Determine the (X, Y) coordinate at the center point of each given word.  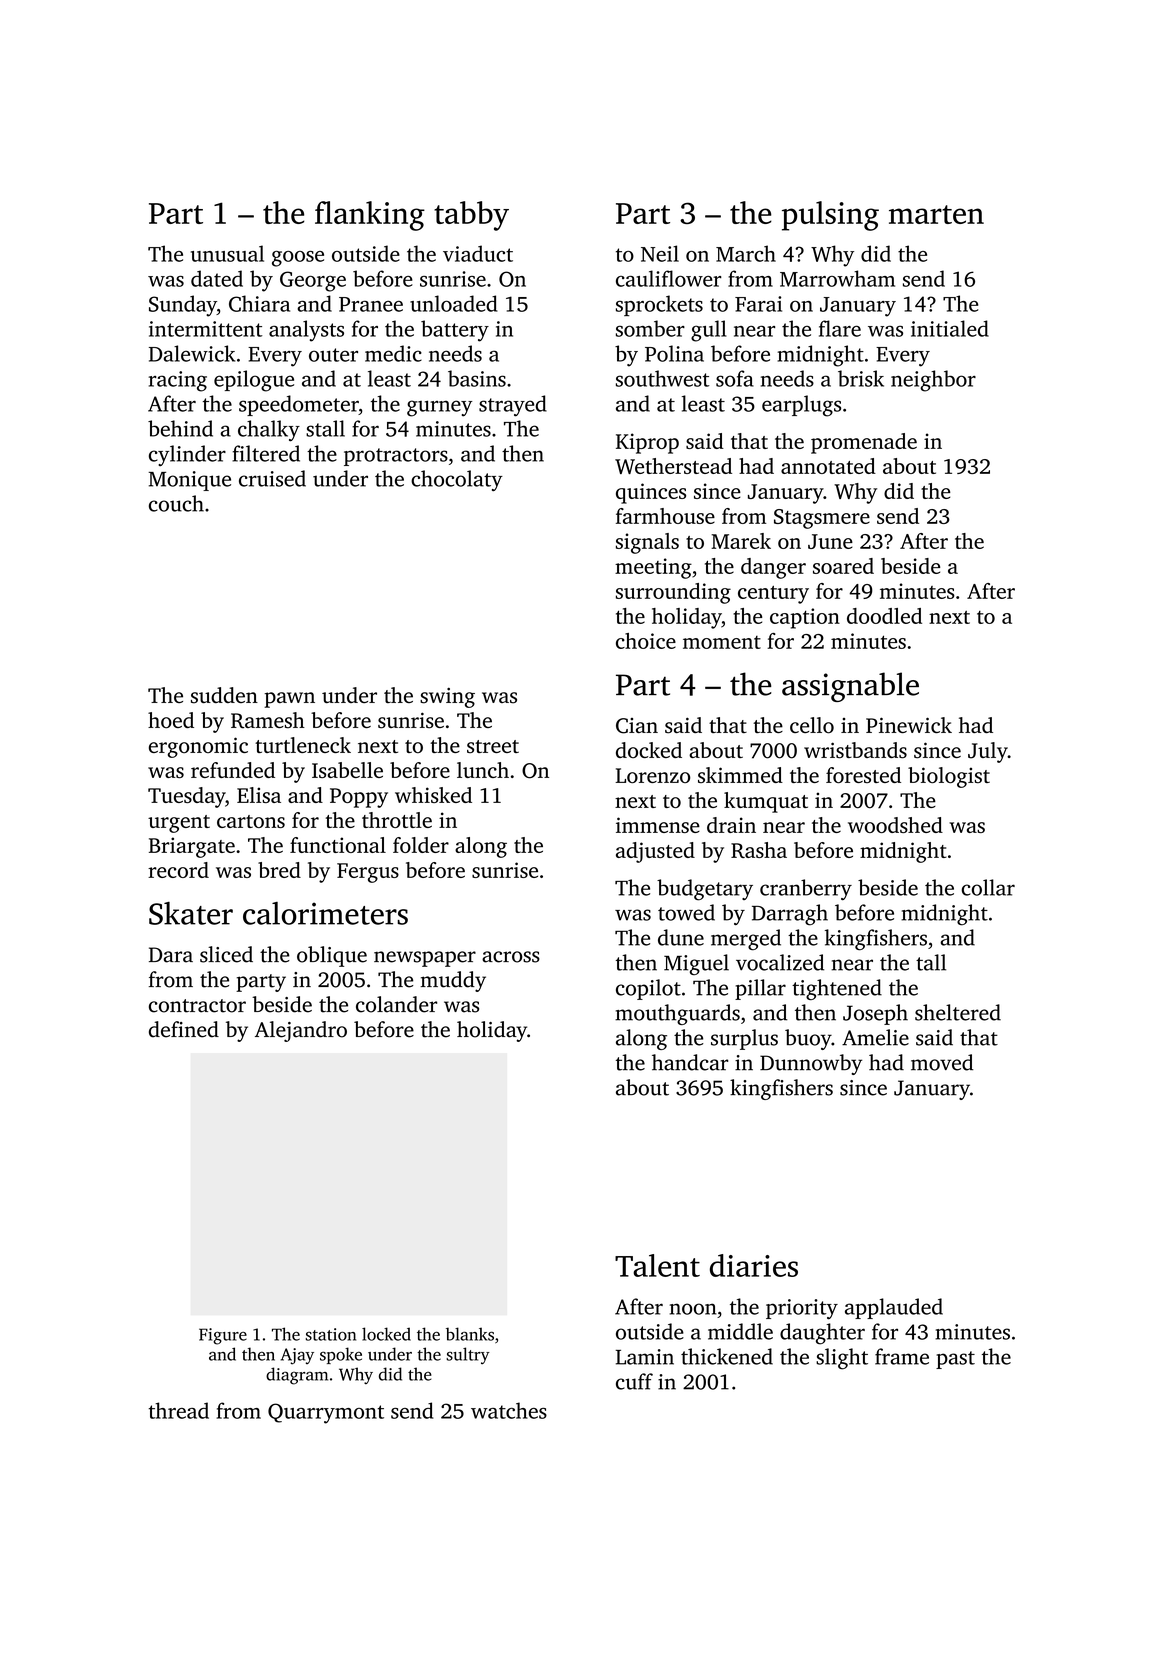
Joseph (875, 1014)
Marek (741, 541)
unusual (227, 253)
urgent (179, 824)
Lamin (645, 1357)
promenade (864, 443)
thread (179, 1410)
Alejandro (301, 1031)
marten (936, 214)
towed (686, 912)
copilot (648, 989)
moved (942, 1062)
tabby (471, 216)
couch (176, 503)
